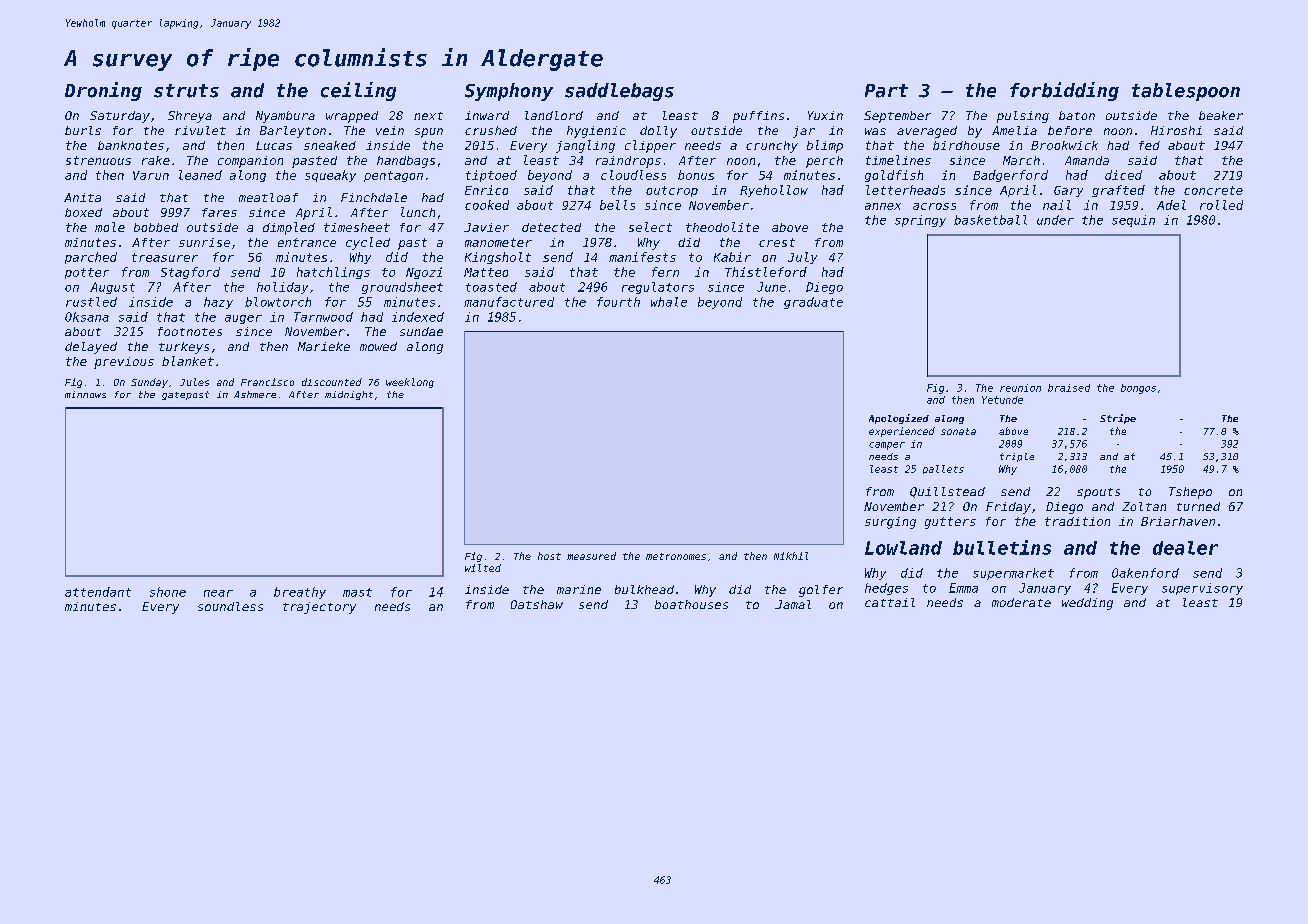 The width and height of the screenshot is (1308, 924). Describe the element at coordinates (319, 608) in the screenshot. I see `trajectory` at that location.
